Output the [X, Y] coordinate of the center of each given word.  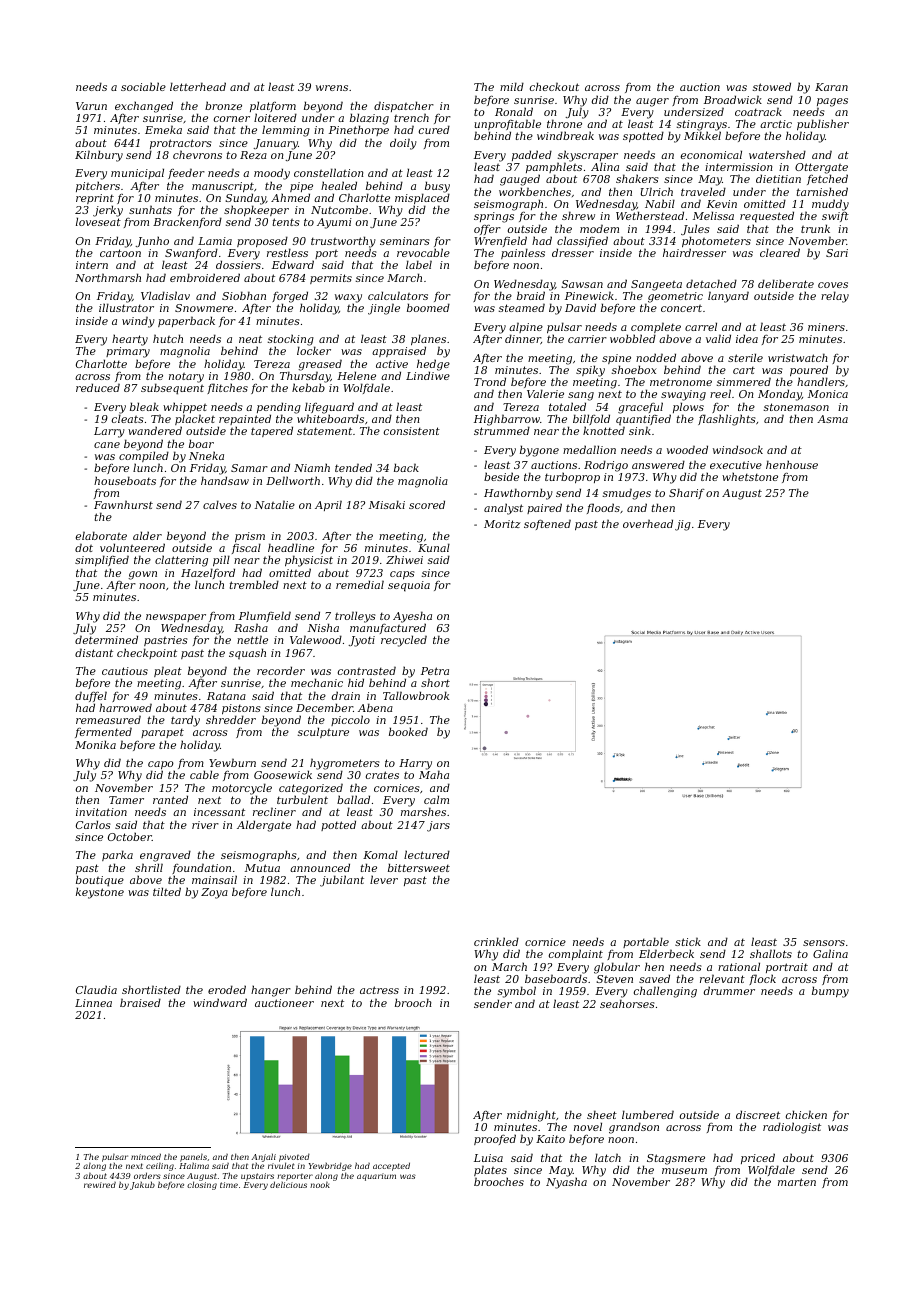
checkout [554, 86]
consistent [412, 431]
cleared [780, 252]
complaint [576, 954]
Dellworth [293, 480]
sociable [143, 86]
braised [140, 1002]
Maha [434, 775]
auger [652, 102]
